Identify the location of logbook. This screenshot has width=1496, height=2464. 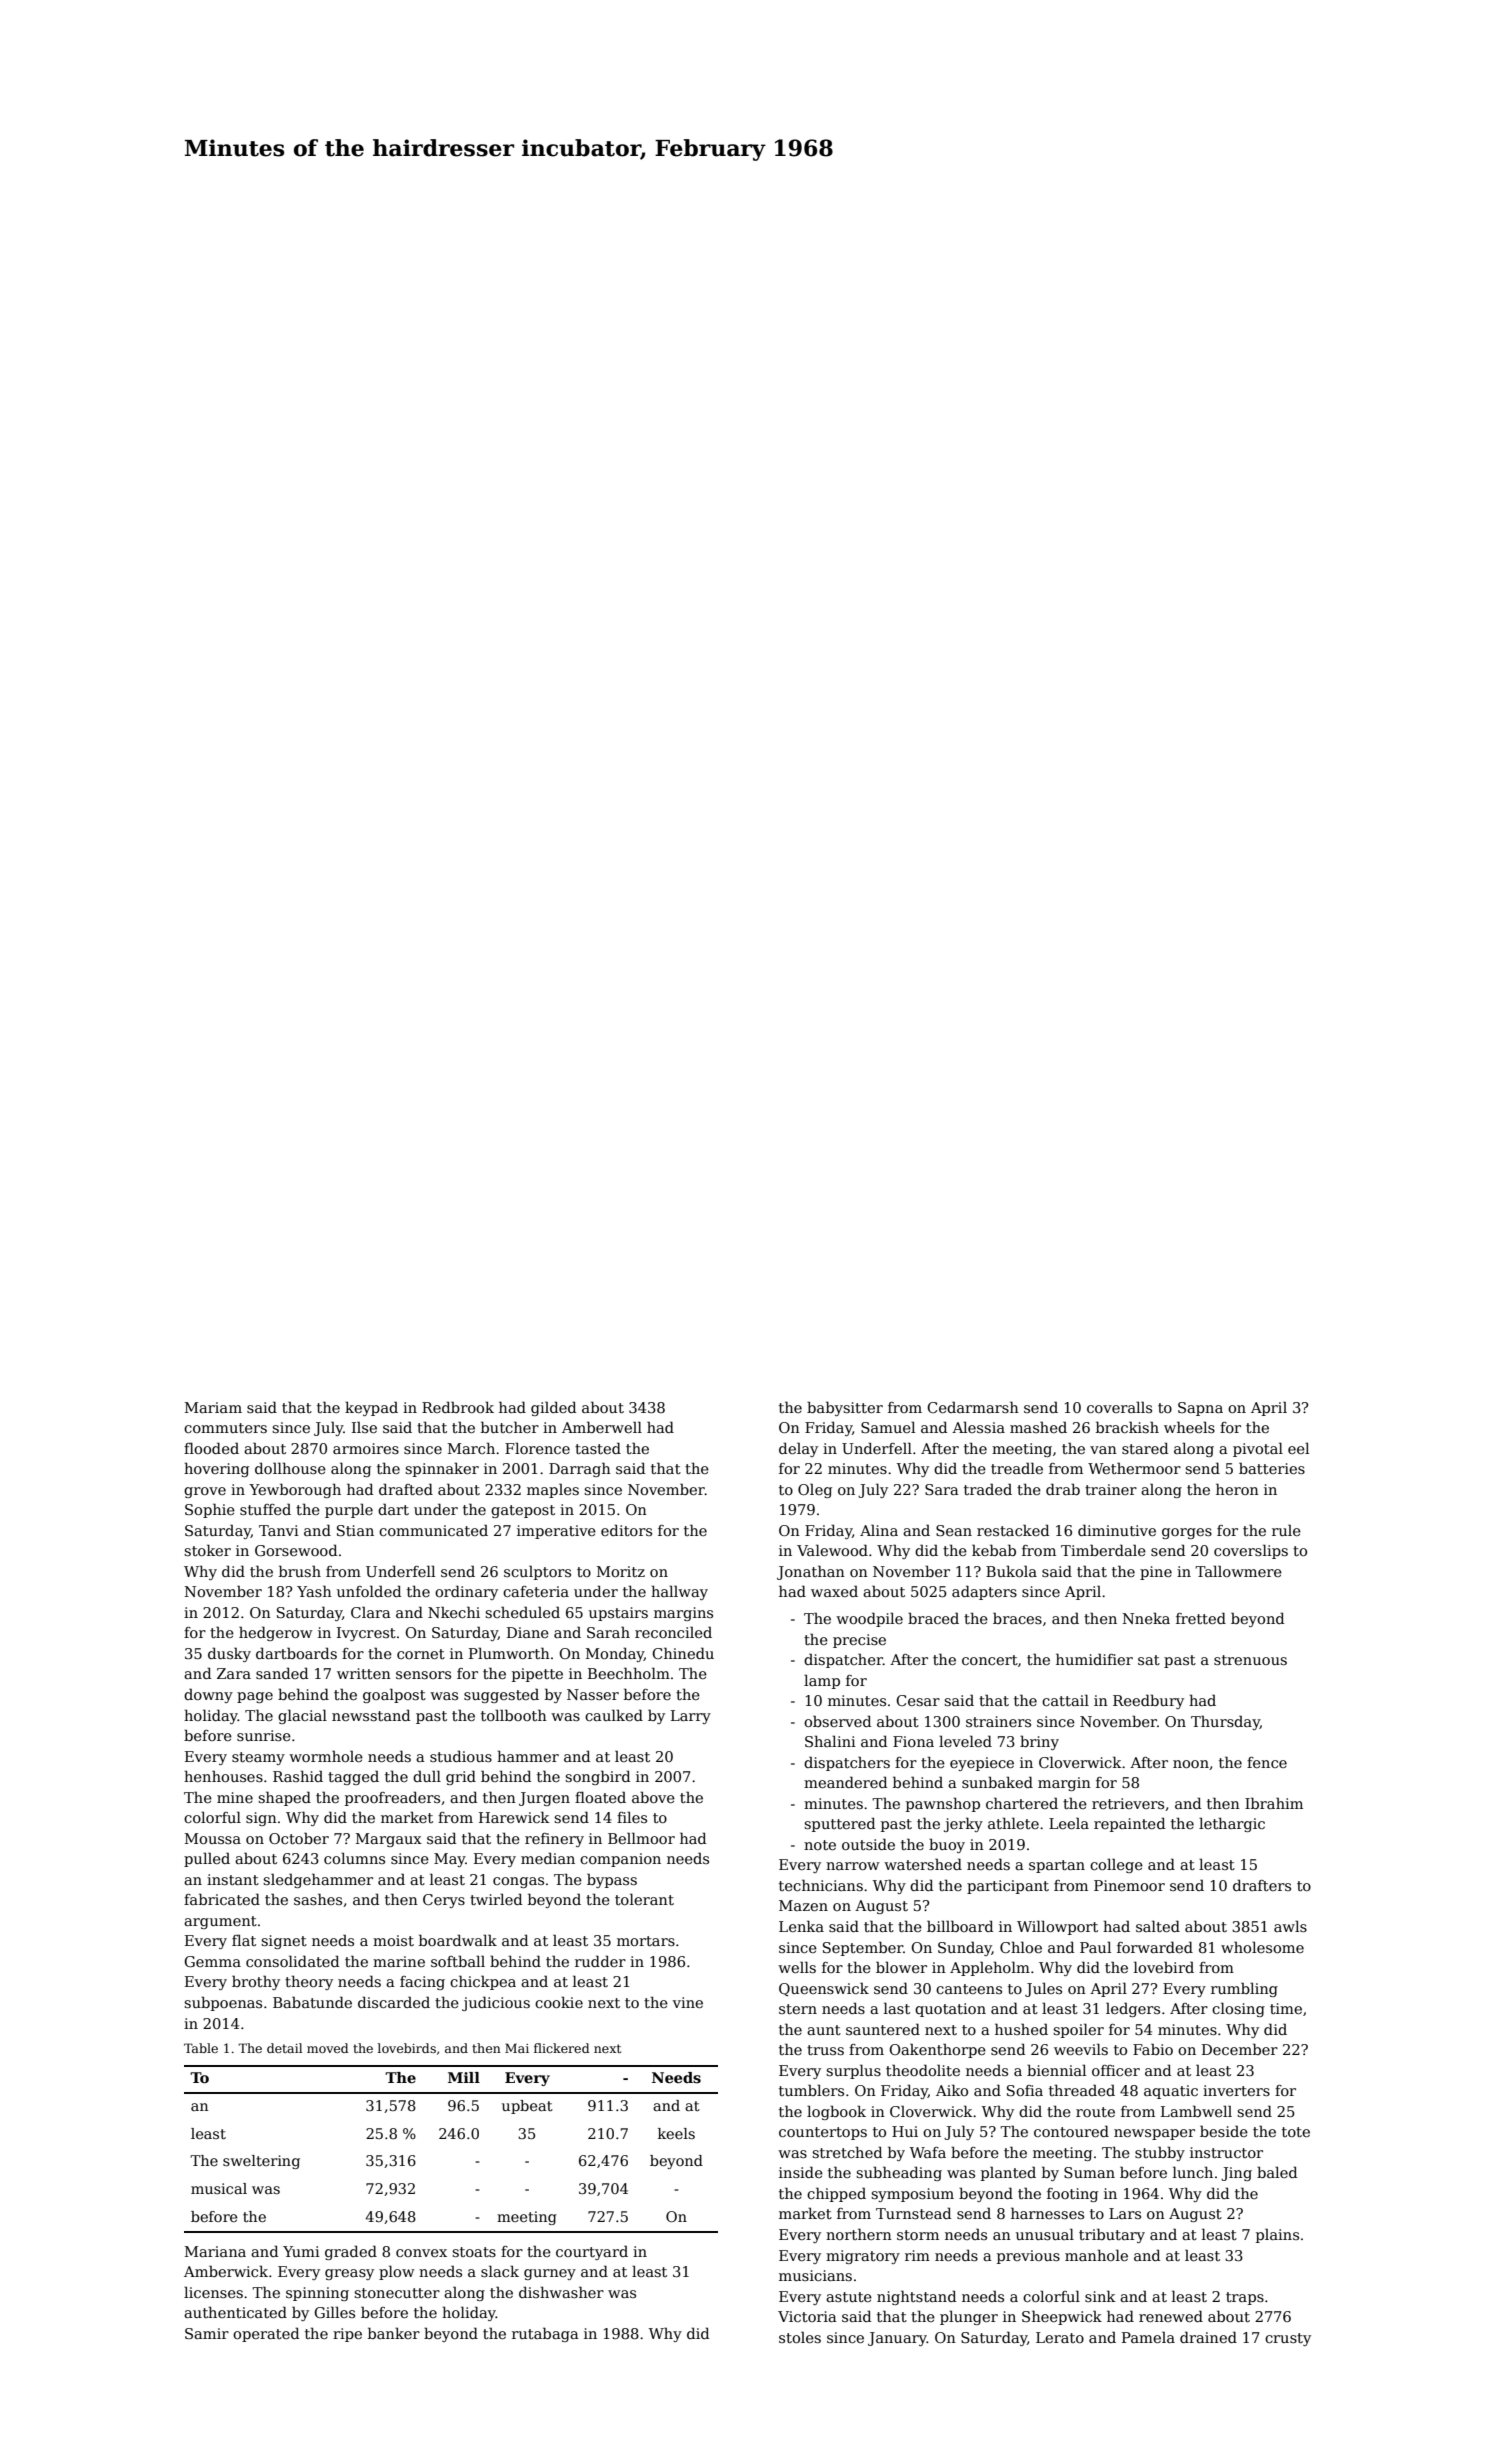
(836, 2112).
